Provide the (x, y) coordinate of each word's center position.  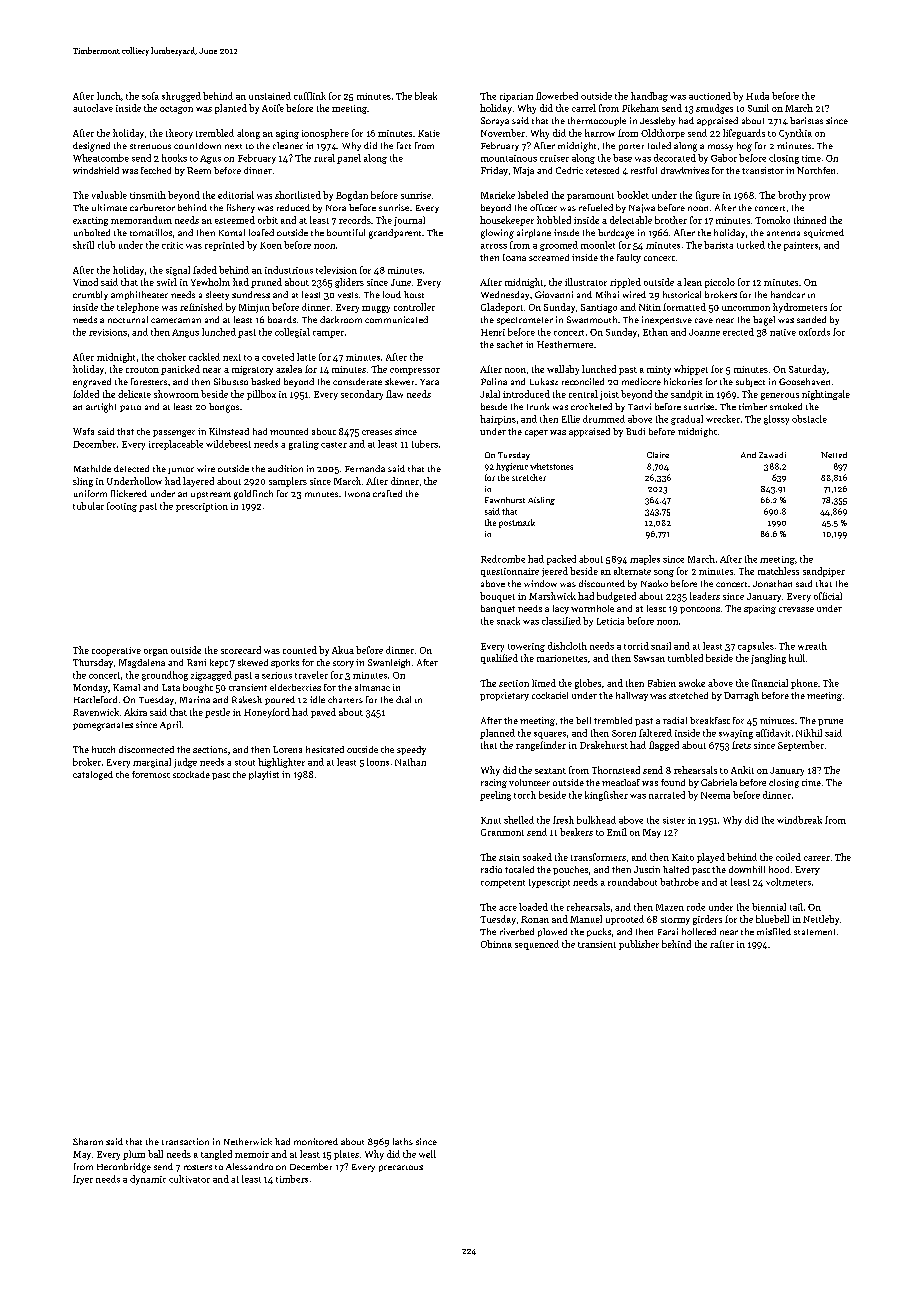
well (427, 1154)
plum (134, 1155)
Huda (757, 96)
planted (231, 109)
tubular (88, 506)
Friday (494, 171)
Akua (343, 650)
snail (661, 646)
